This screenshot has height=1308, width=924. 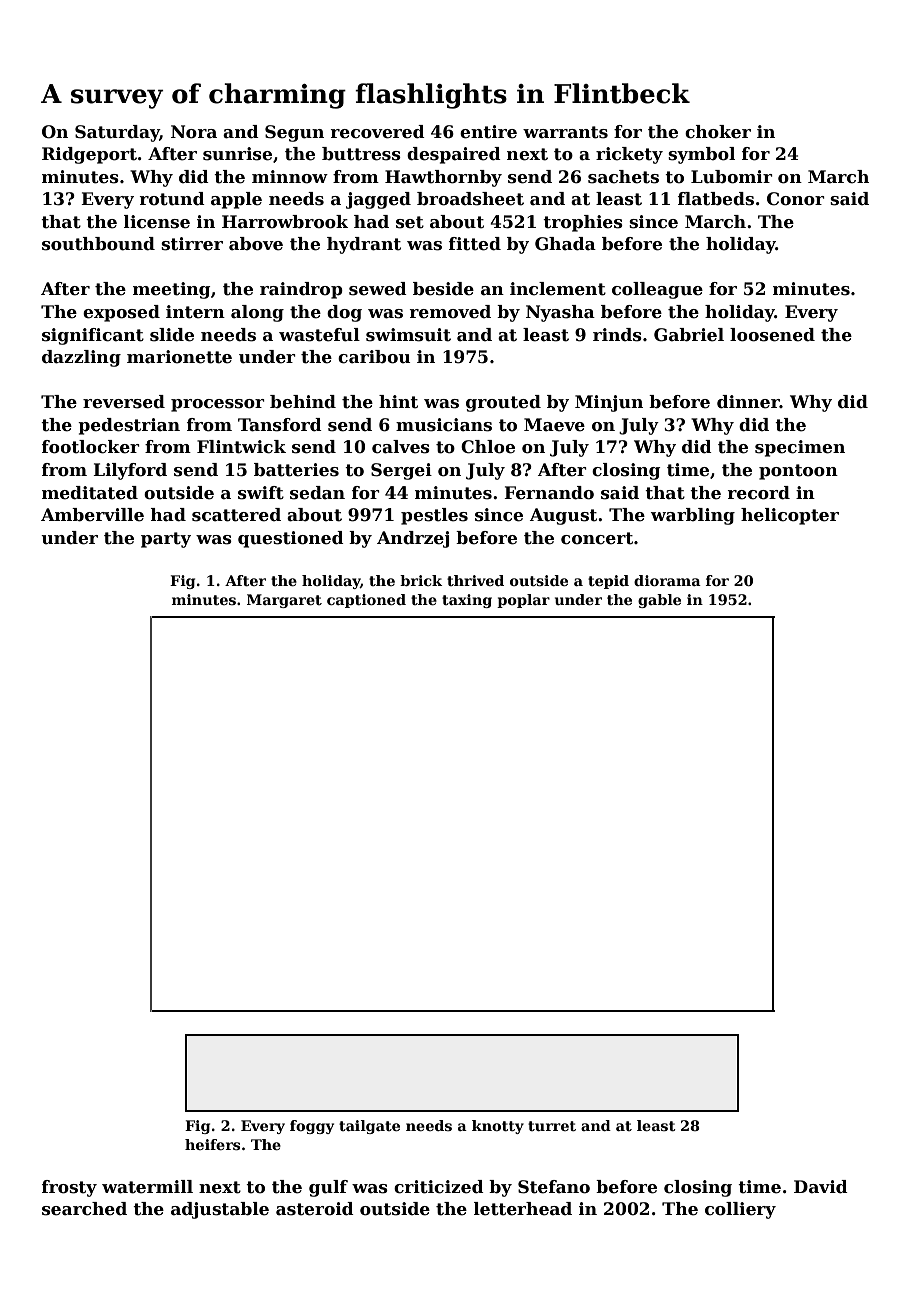 I want to click on Margaret, so click(x=284, y=601).
